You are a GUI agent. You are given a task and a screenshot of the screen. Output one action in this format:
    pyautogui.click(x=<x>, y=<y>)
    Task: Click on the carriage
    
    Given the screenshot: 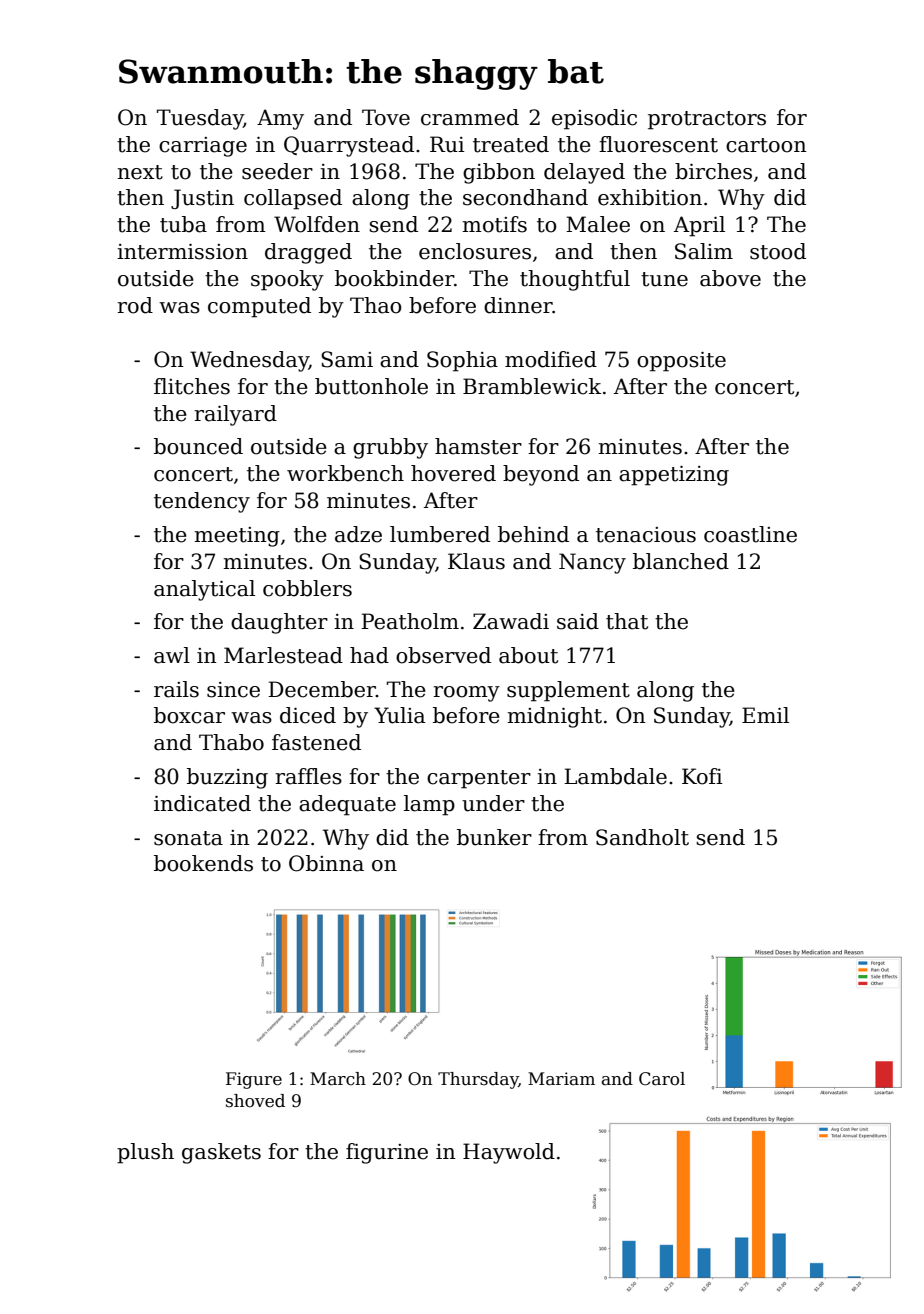 What is the action you would take?
    pyautogui.click(x=203, y=147)
